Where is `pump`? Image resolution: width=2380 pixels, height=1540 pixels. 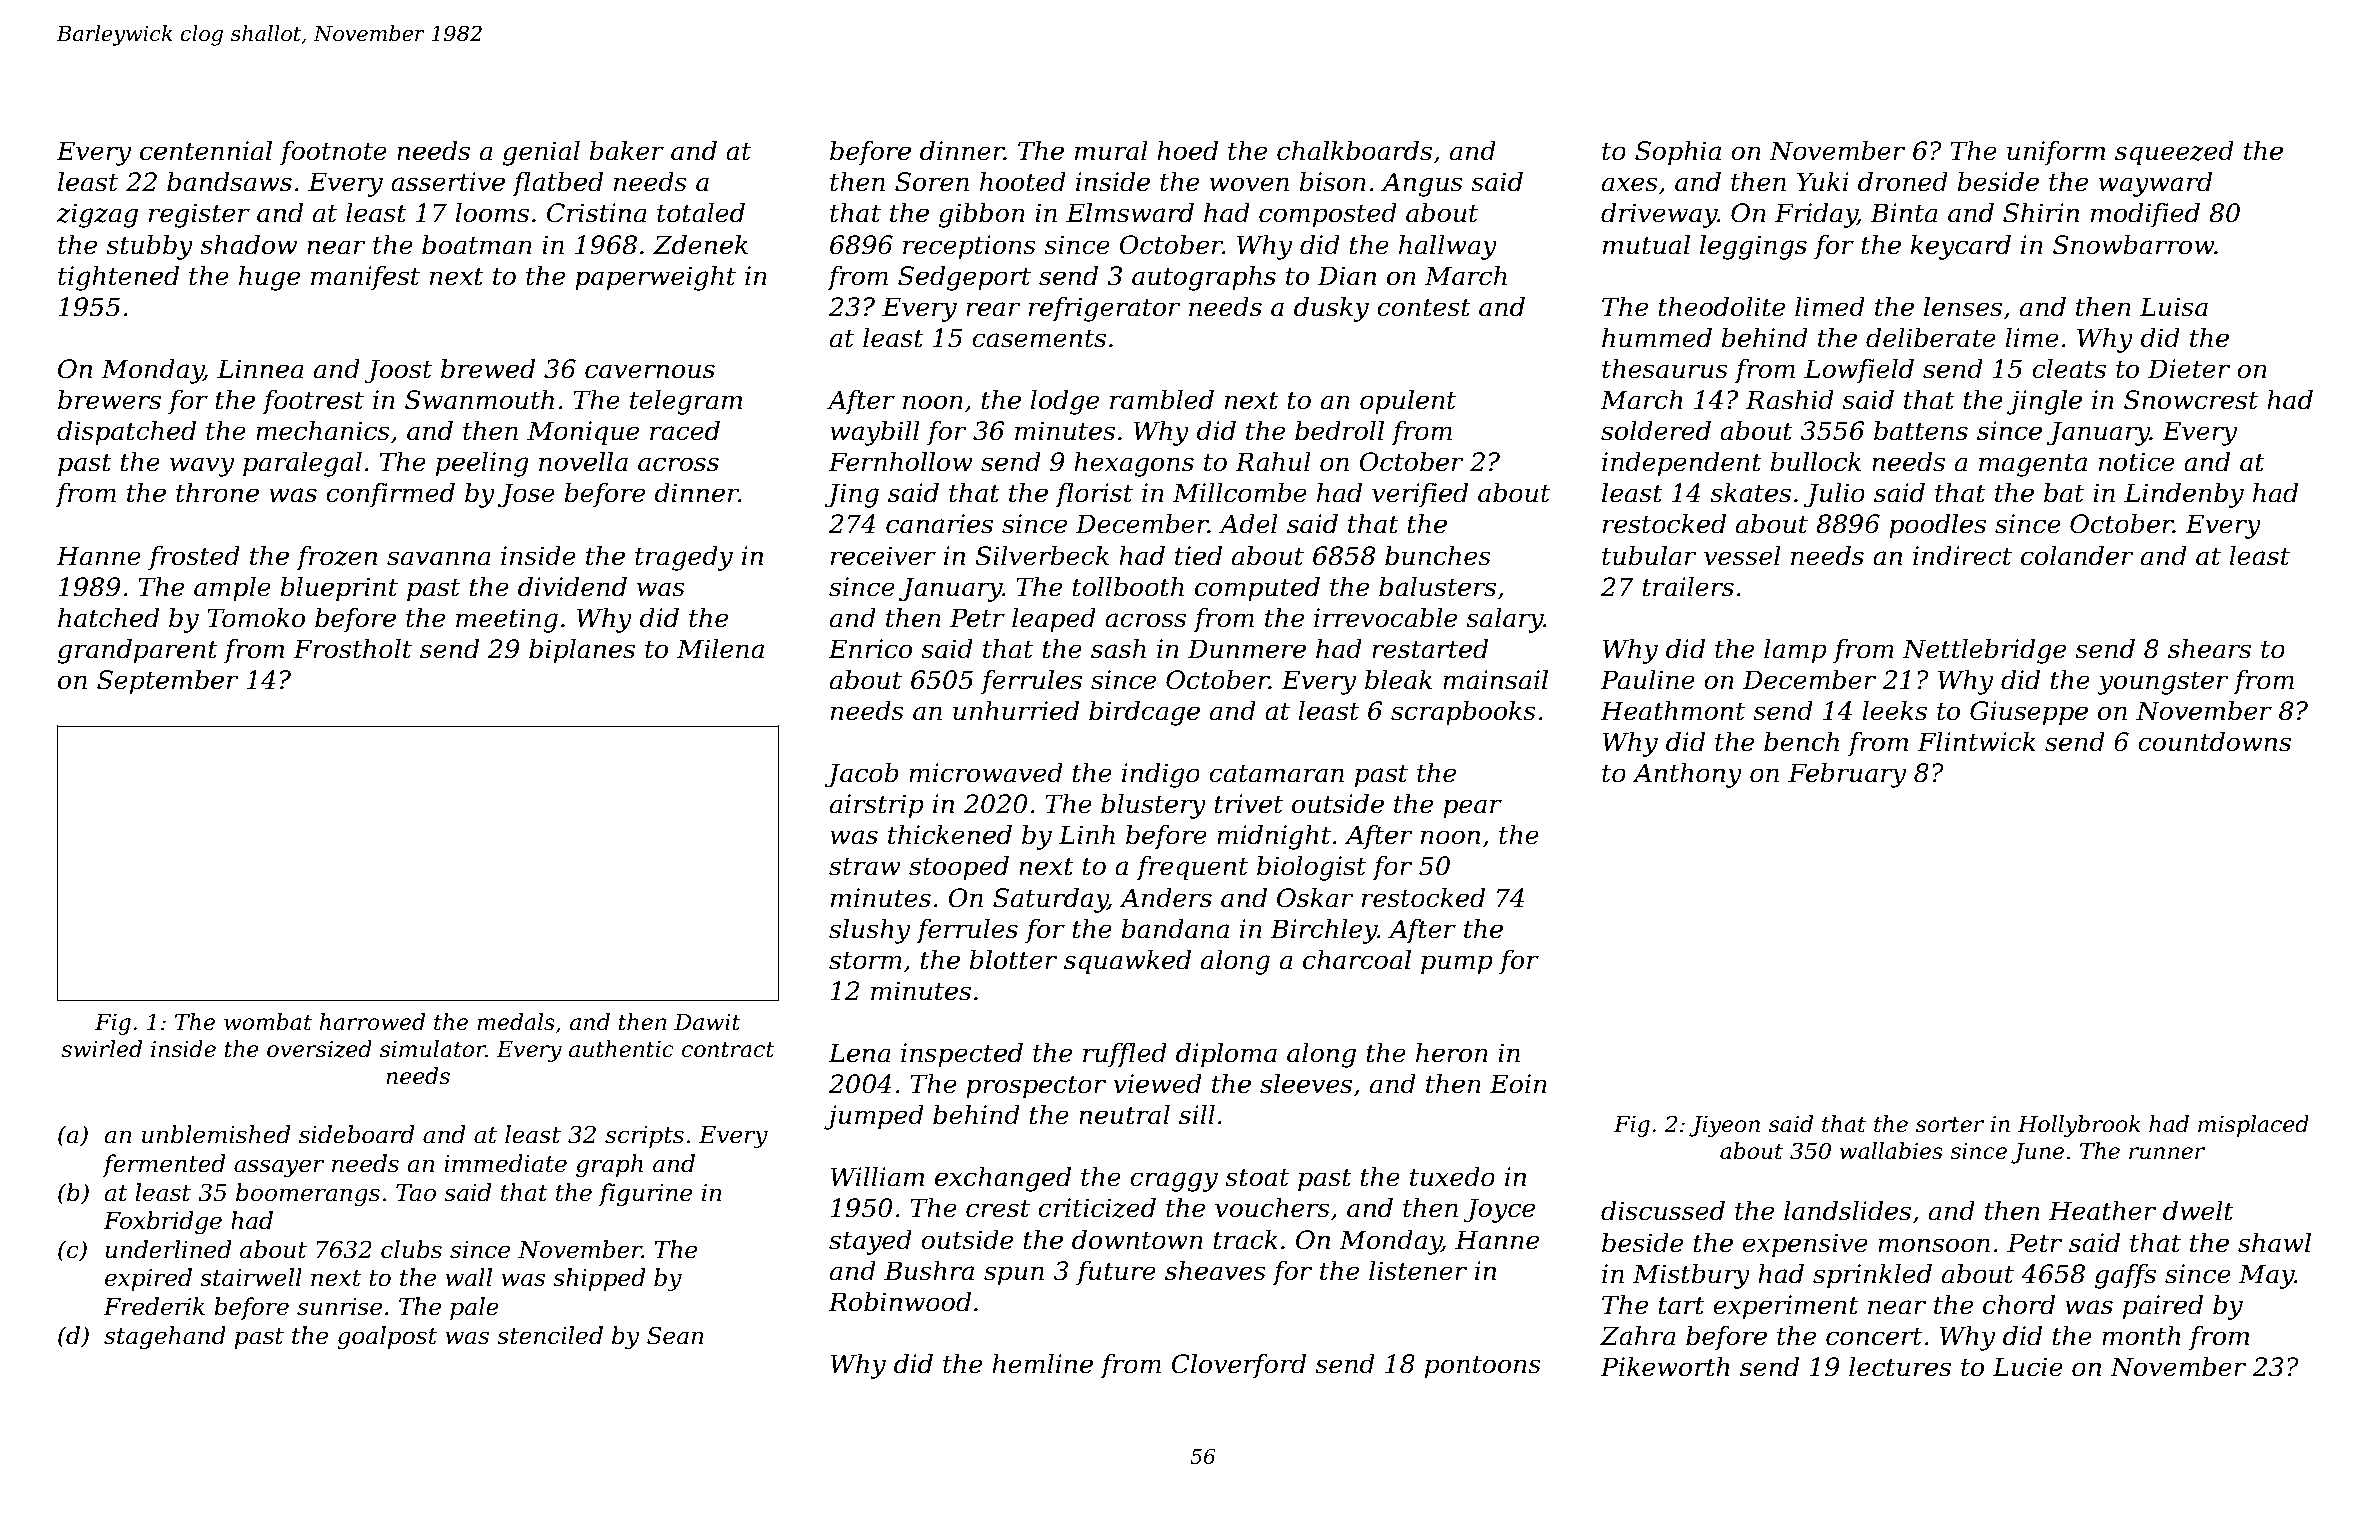 pump is located at coordinates (1457, 965).
